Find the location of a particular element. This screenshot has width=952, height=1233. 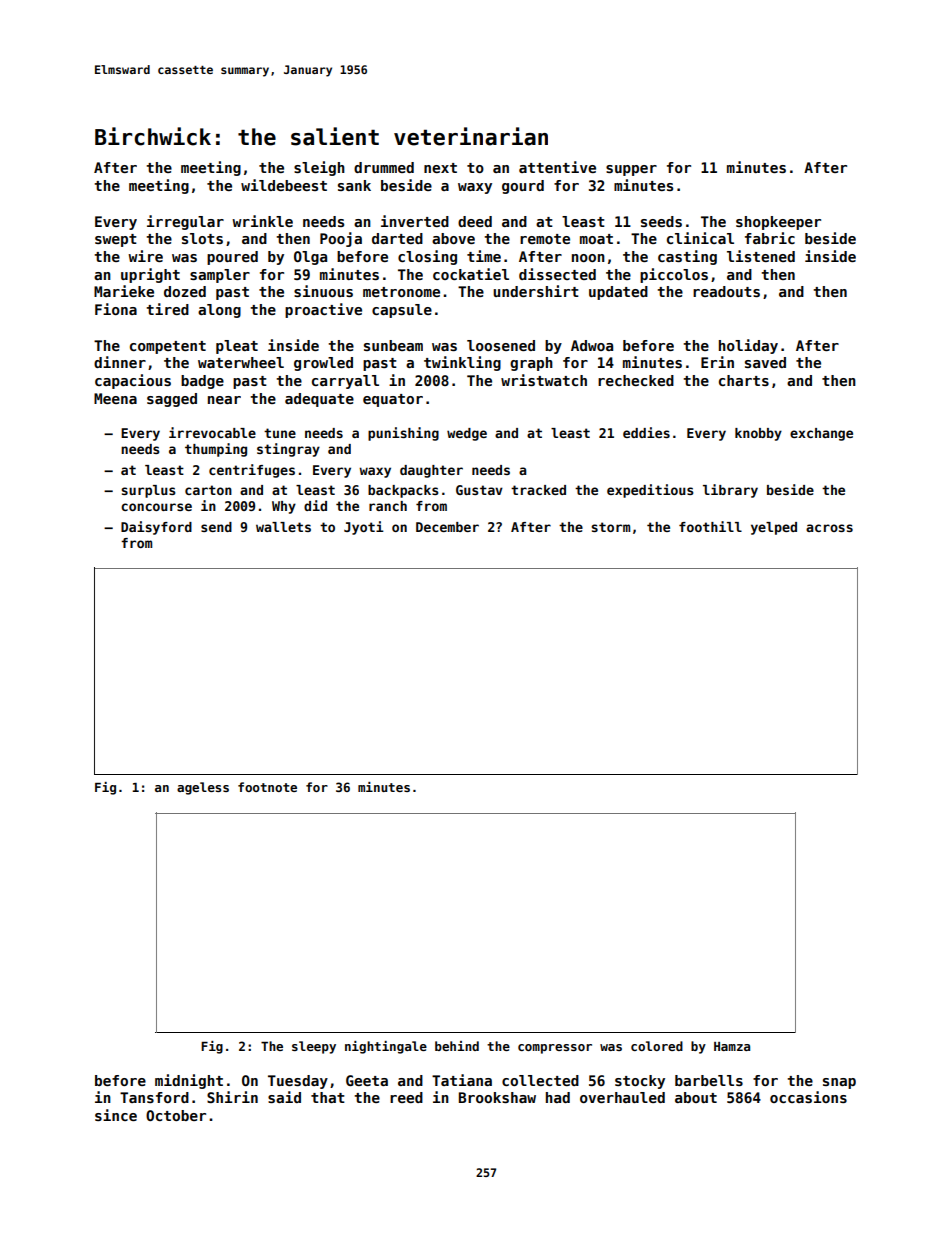

undershirt is located at coordinates (536, 291).
